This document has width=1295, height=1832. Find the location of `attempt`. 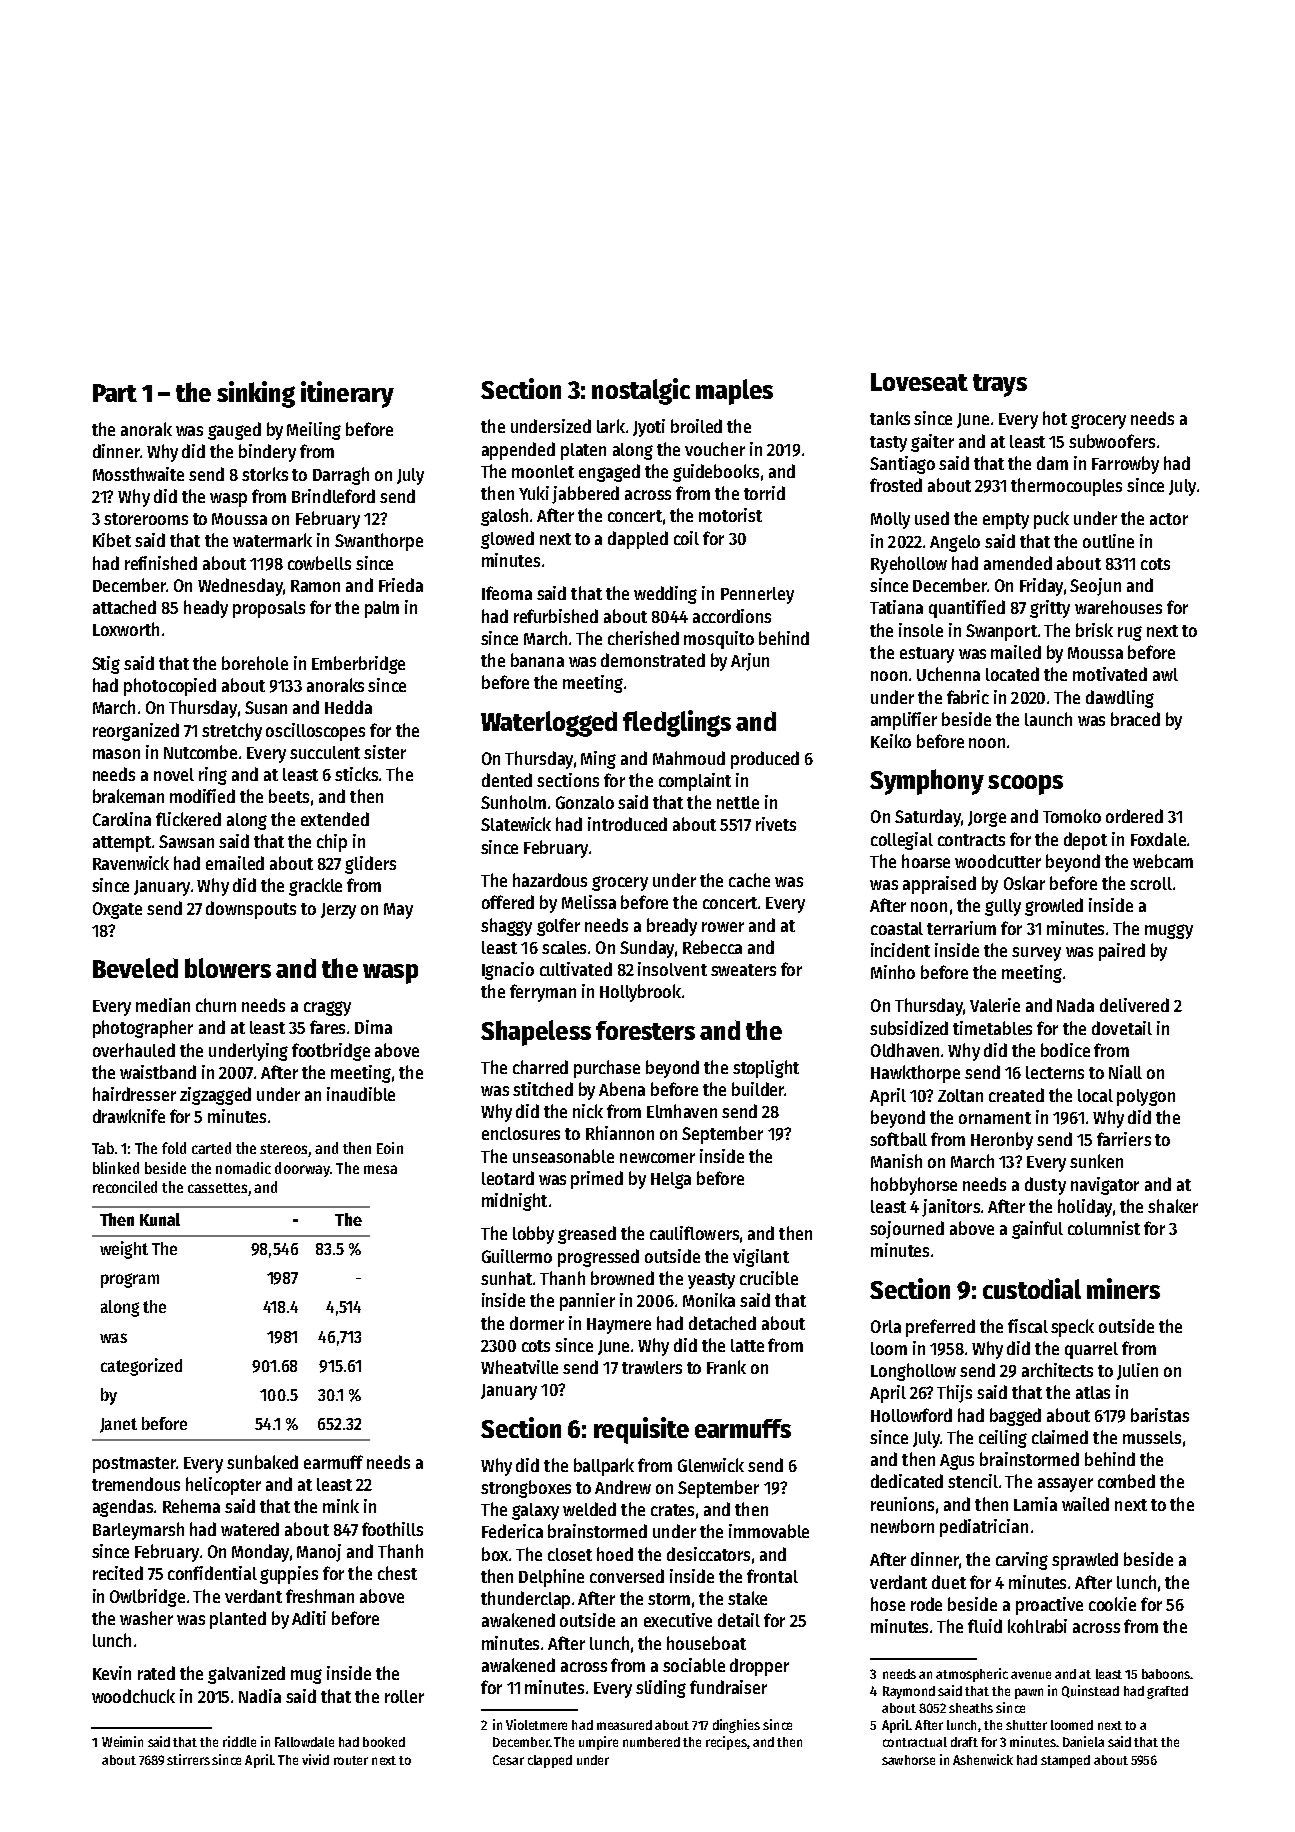

attempt is located at coordinates (122, 844).
